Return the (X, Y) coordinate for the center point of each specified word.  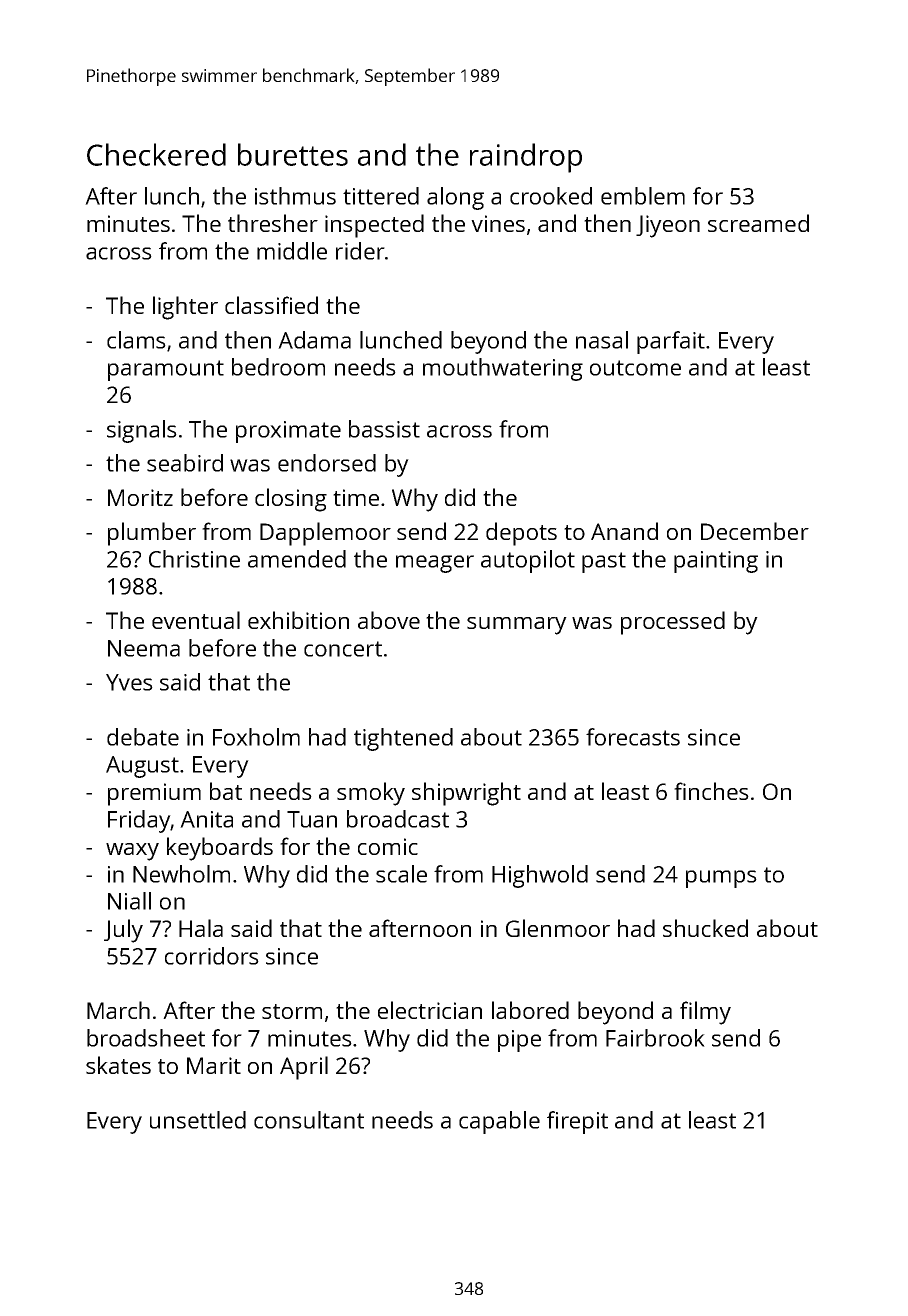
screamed (758, 223)
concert (343, 649)
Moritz (140, 497)
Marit (214, 1065)
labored (530, 1010)
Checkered (156, 154)
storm (292, 1011)
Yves (129, 682)
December (755, 531)
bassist (384, 429)
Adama (314, 340)
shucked (705, 928)
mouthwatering (503, 369)
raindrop (526, 158)
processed (673, 623)
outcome (635, 368)
